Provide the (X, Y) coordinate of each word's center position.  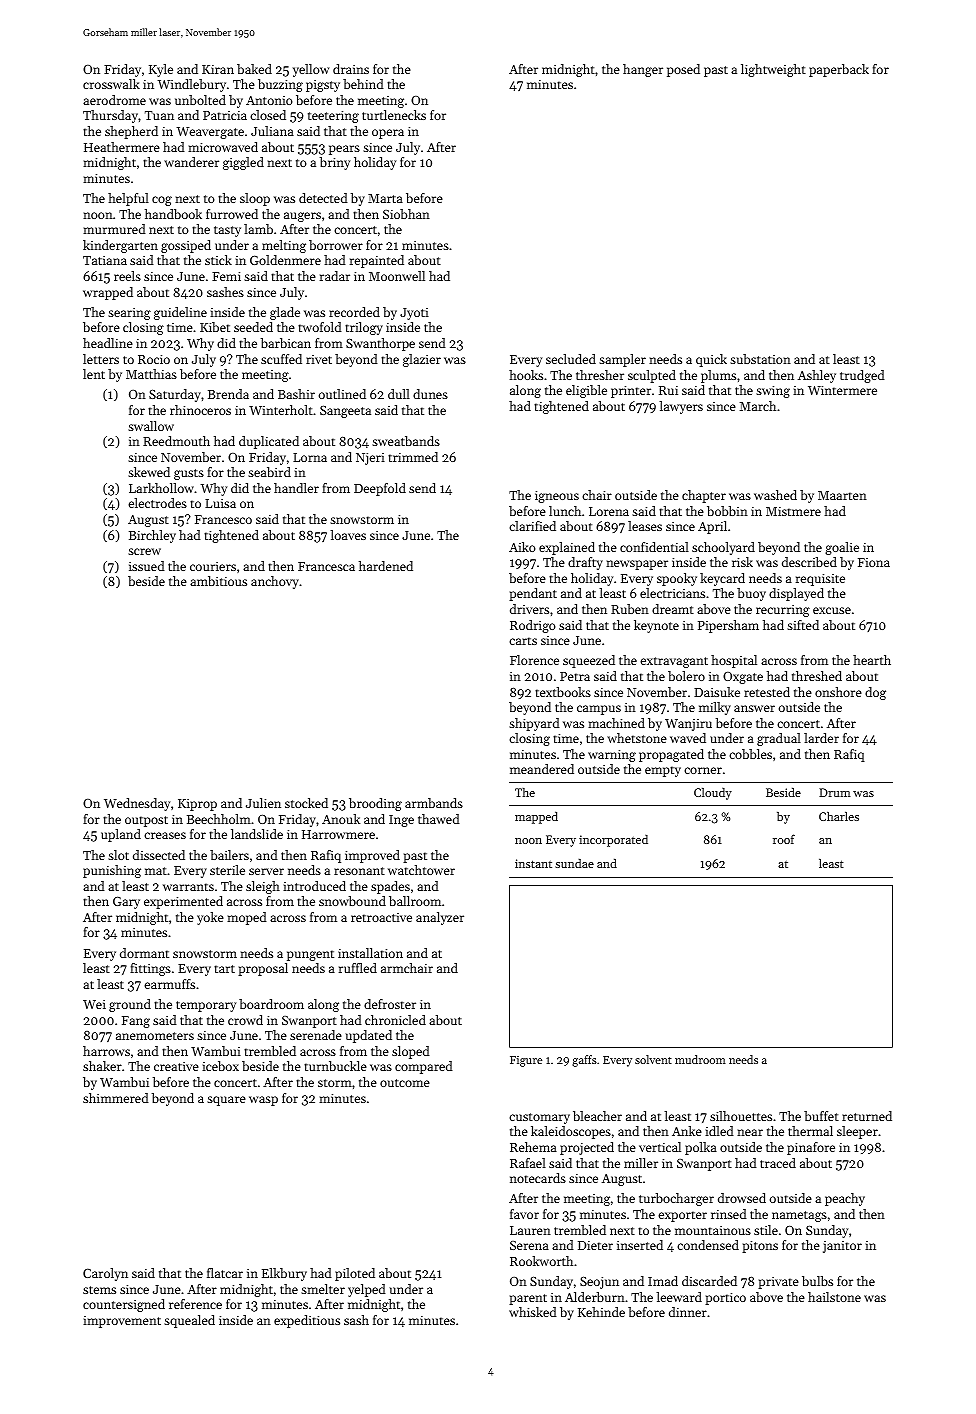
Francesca (326, 566)
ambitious (218, 581)
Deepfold (380, 489)
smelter (323, 1289)
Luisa (220, 503)
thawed (439, 819)
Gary (126, 903)
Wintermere (842, 390)
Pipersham (728, 626)
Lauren (530, 1230)
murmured (114, 229)
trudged (862, 376)
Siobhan (406, 214)
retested (767, 692)
